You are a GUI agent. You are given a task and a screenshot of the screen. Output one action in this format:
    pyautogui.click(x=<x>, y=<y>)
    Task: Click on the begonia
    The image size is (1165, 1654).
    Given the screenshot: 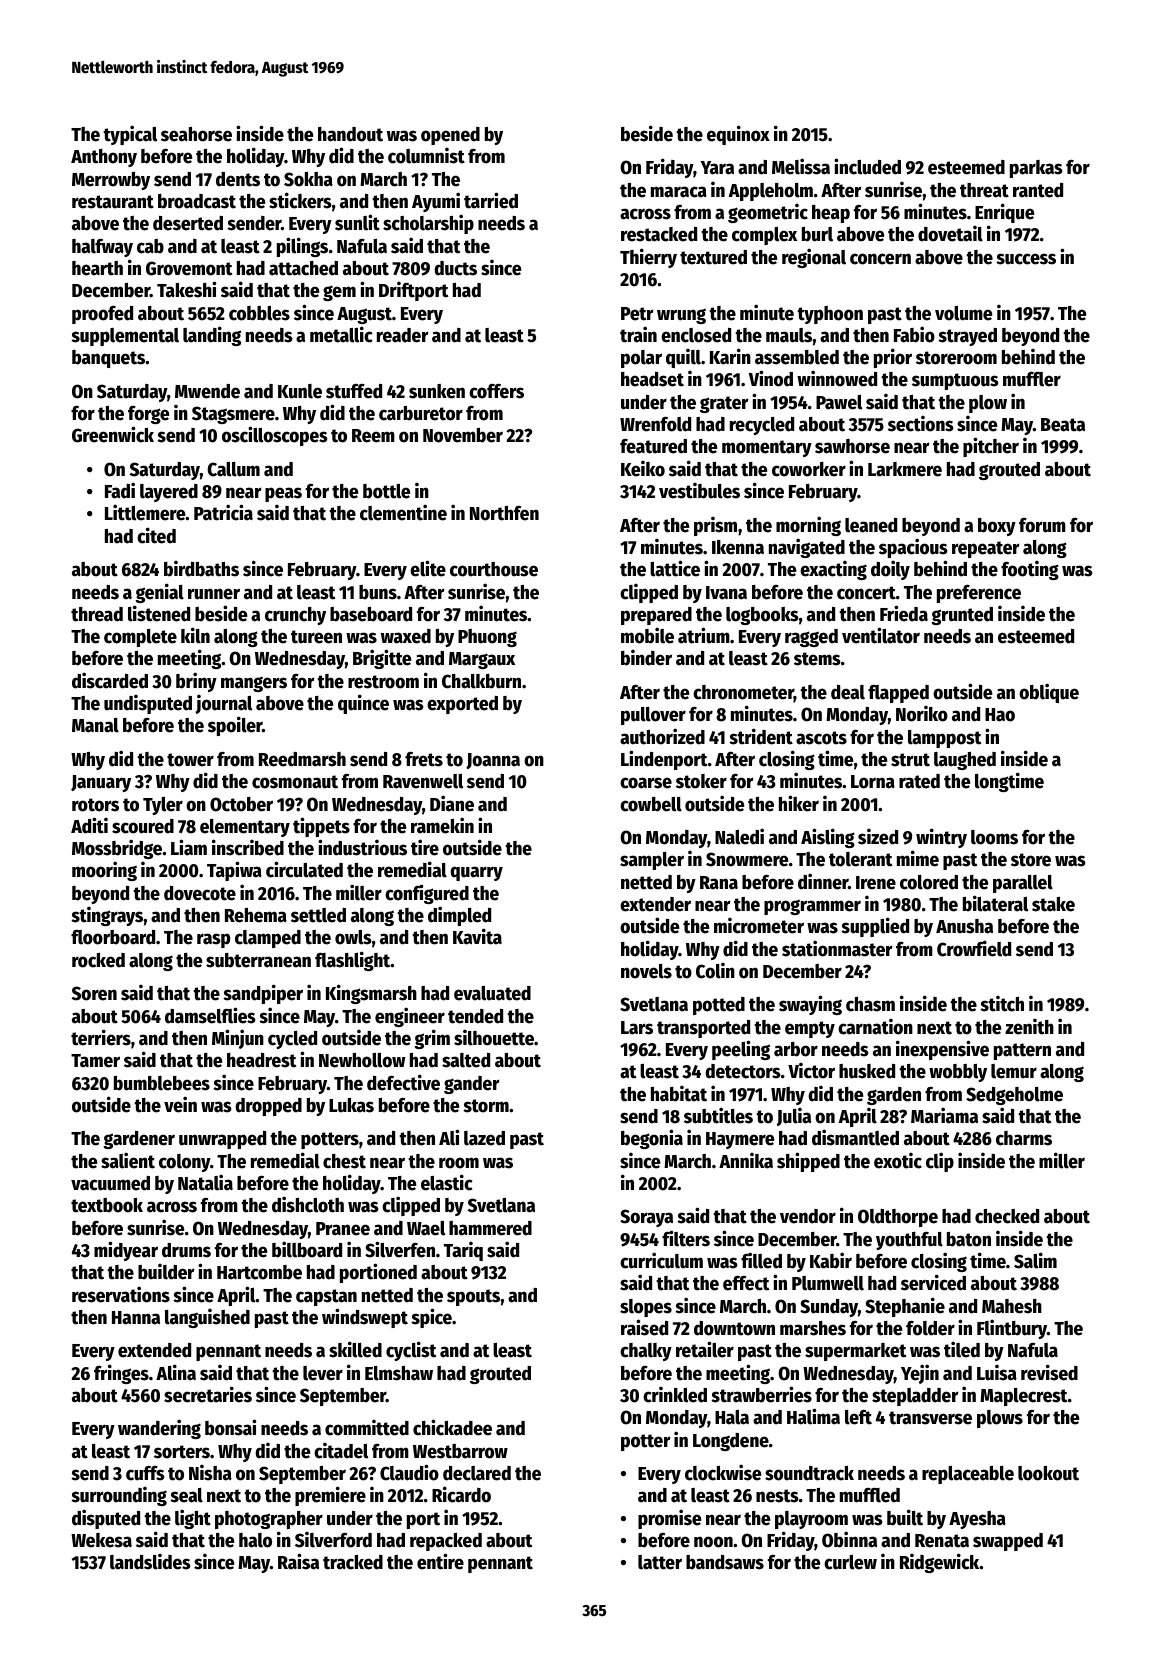 What is the action you would take?
    pyautogui.click(x=652, y=1139)
